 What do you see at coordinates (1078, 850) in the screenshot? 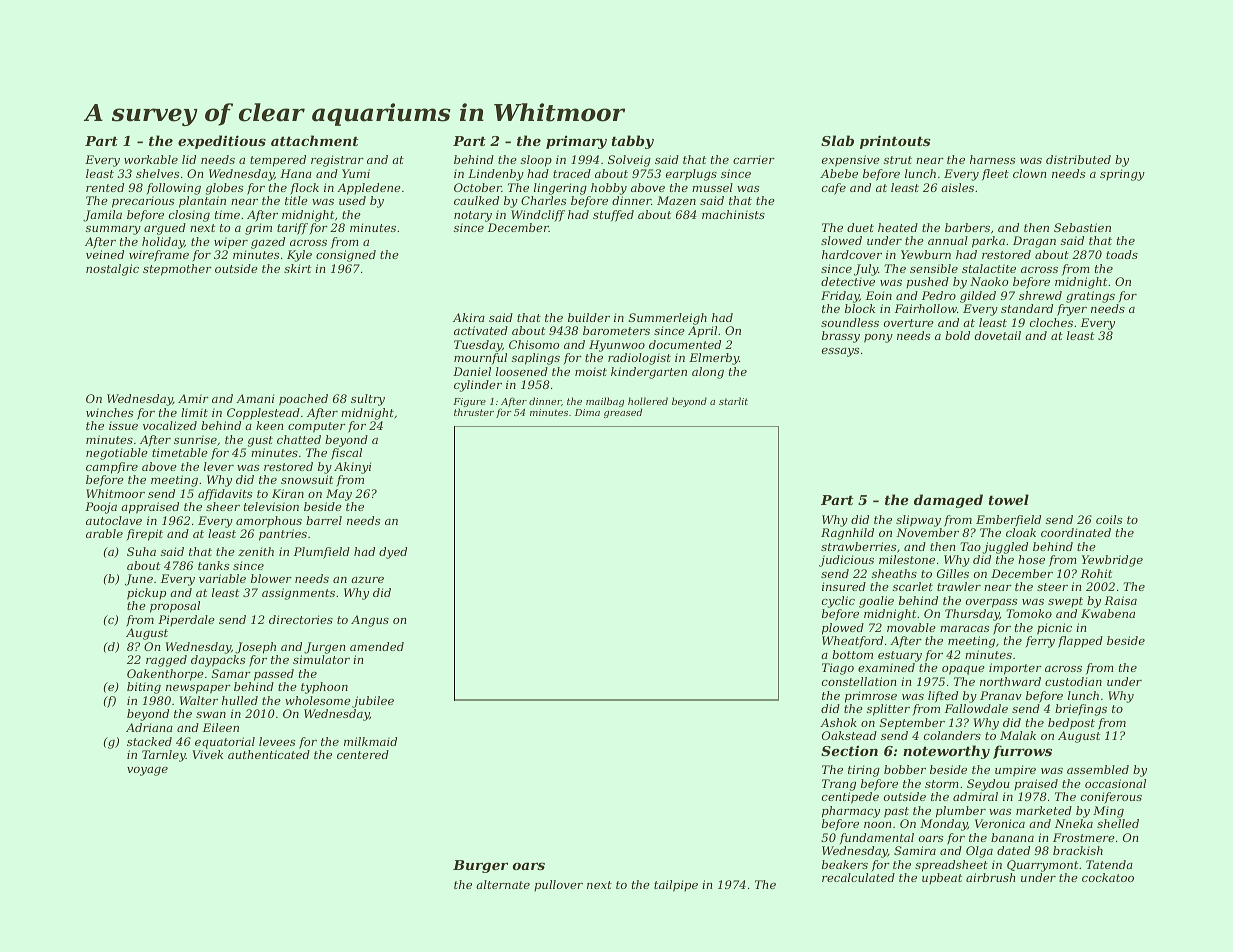
I see `brackish` at bounding box center [1078, 850].
